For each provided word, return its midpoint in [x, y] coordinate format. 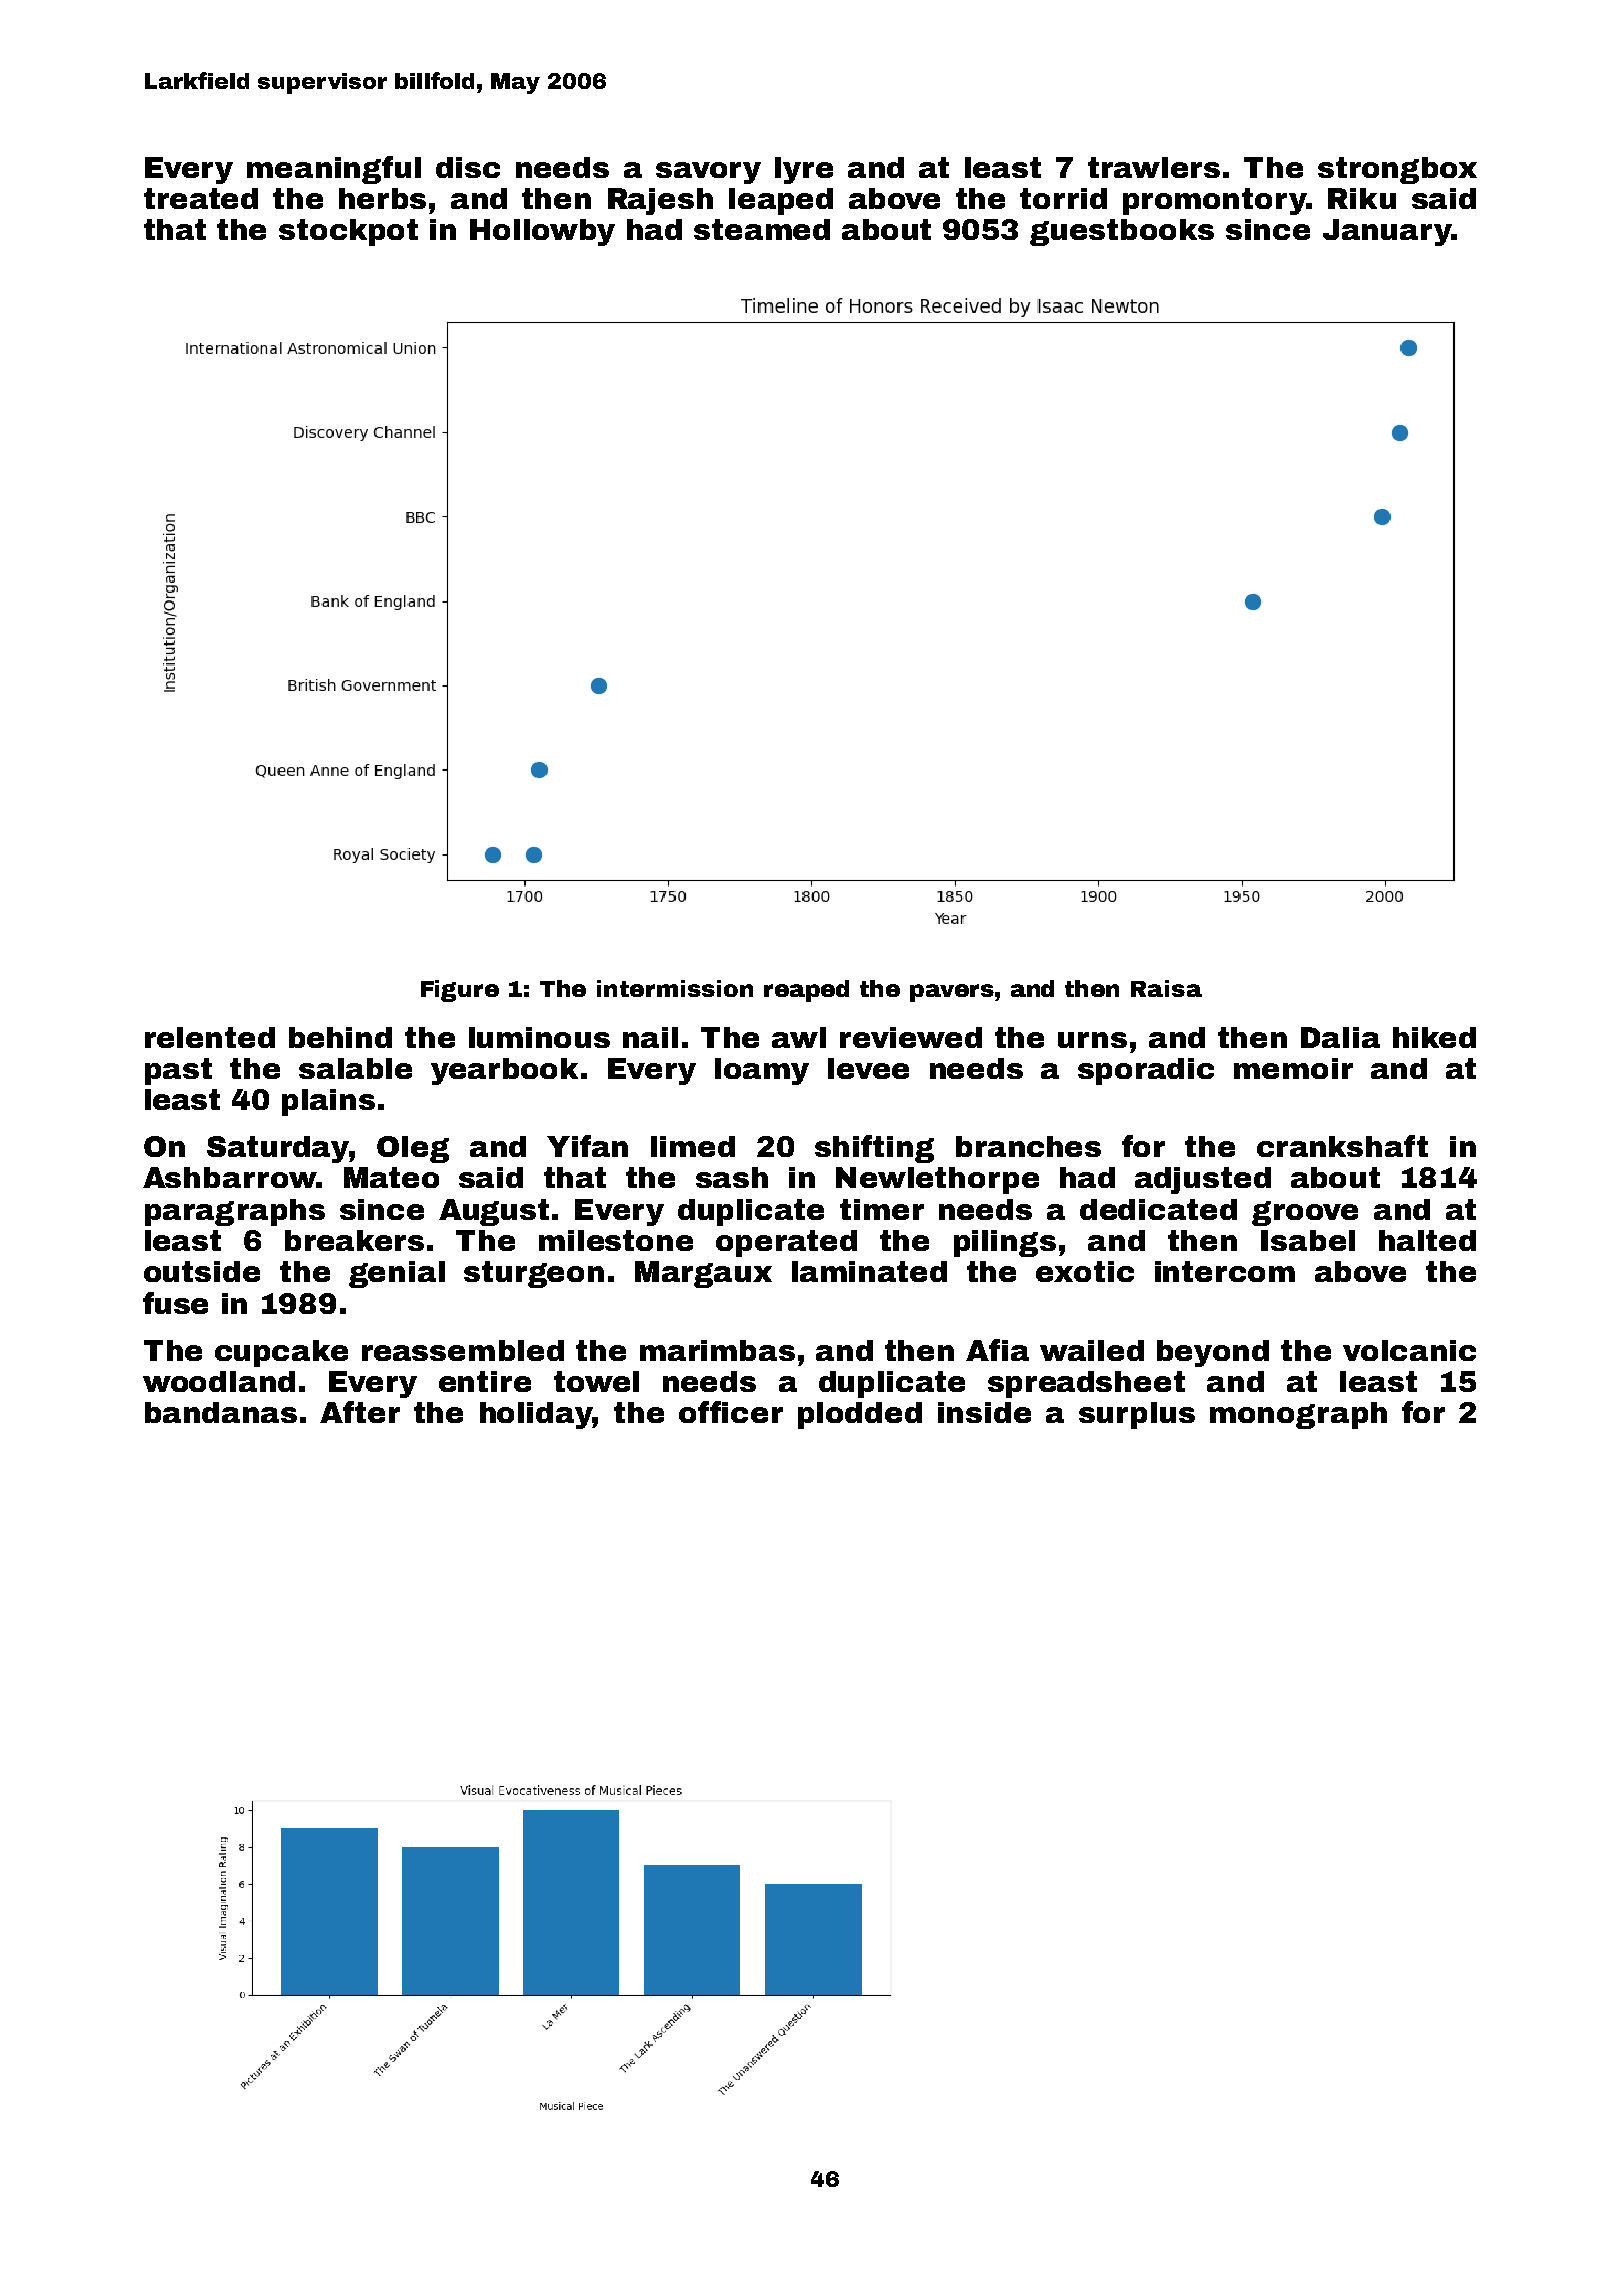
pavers [952, 993]
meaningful [334, 170]
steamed [762, 229]
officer [731, 1412]
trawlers [1154, 167]
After [360, 1412]
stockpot [348, 232]
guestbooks [1122, 232]
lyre [804, 170]
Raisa [1166, 988]
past [178, 1071]
